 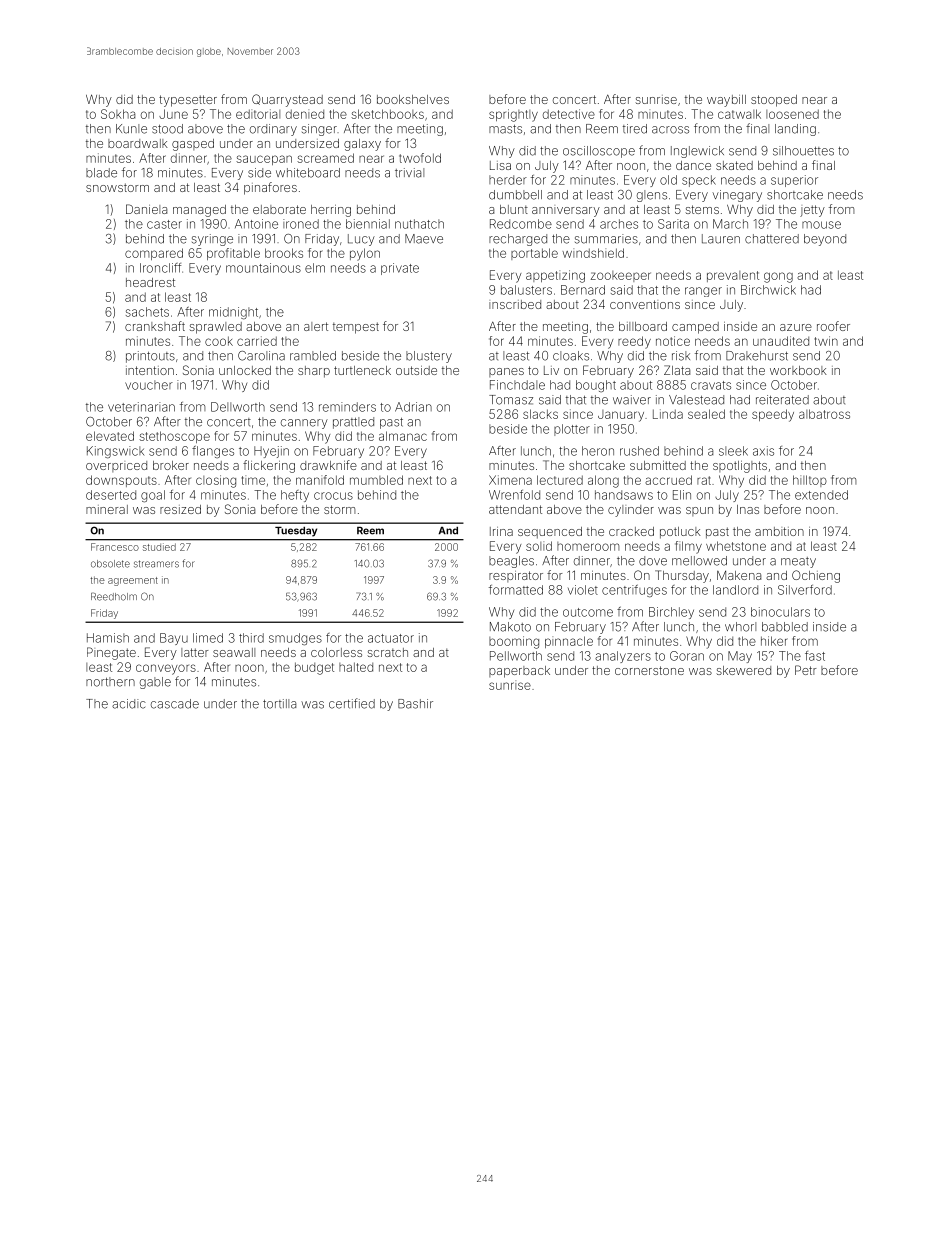 I want to click on mountainous, so click(x=263, y=268).
